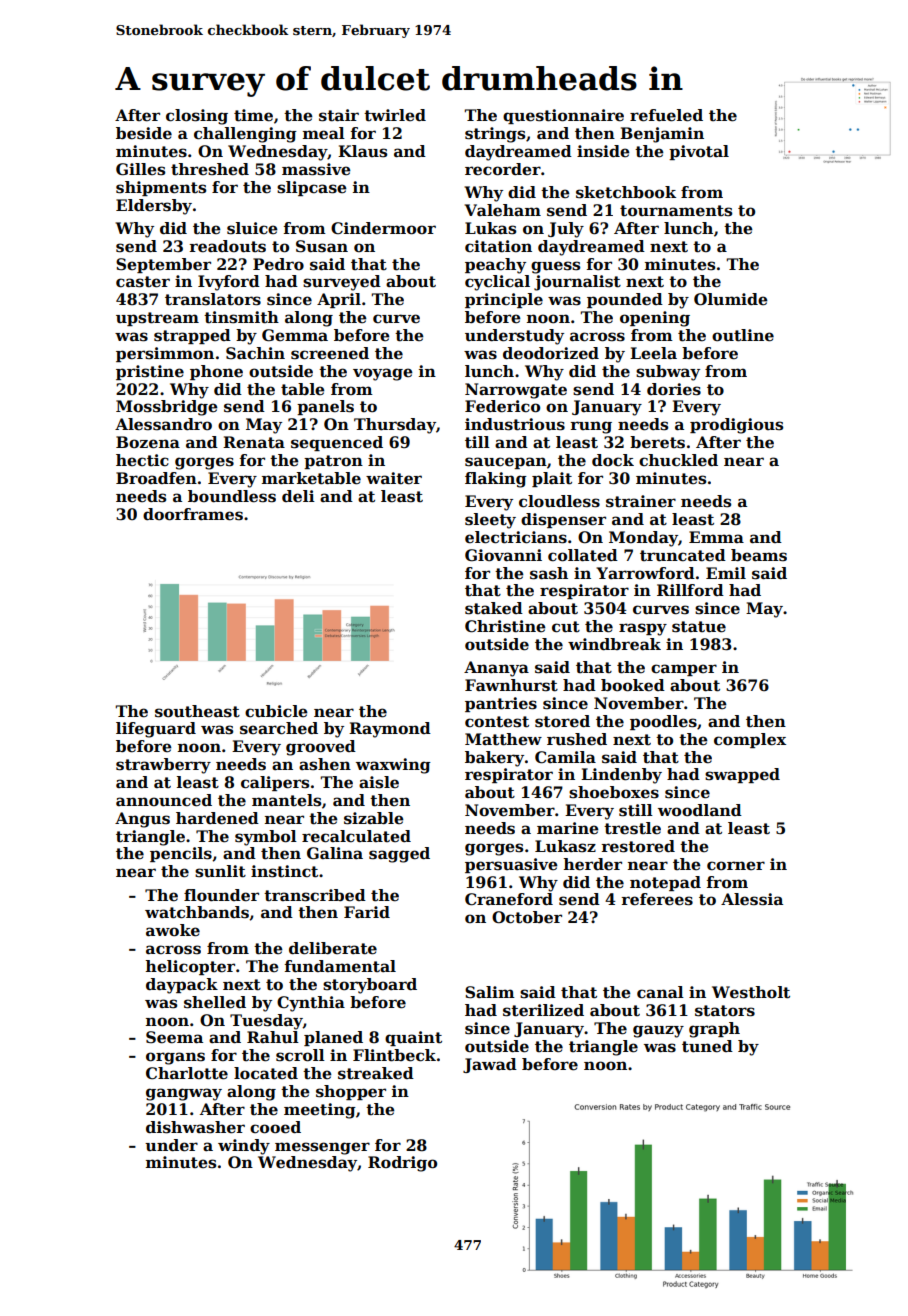 The height and width of the screenshot is (1316, 908). What do you see at coordinates (731, 299) in the screenshot?
I see `Olumide` at bounding box center [731, 299].
